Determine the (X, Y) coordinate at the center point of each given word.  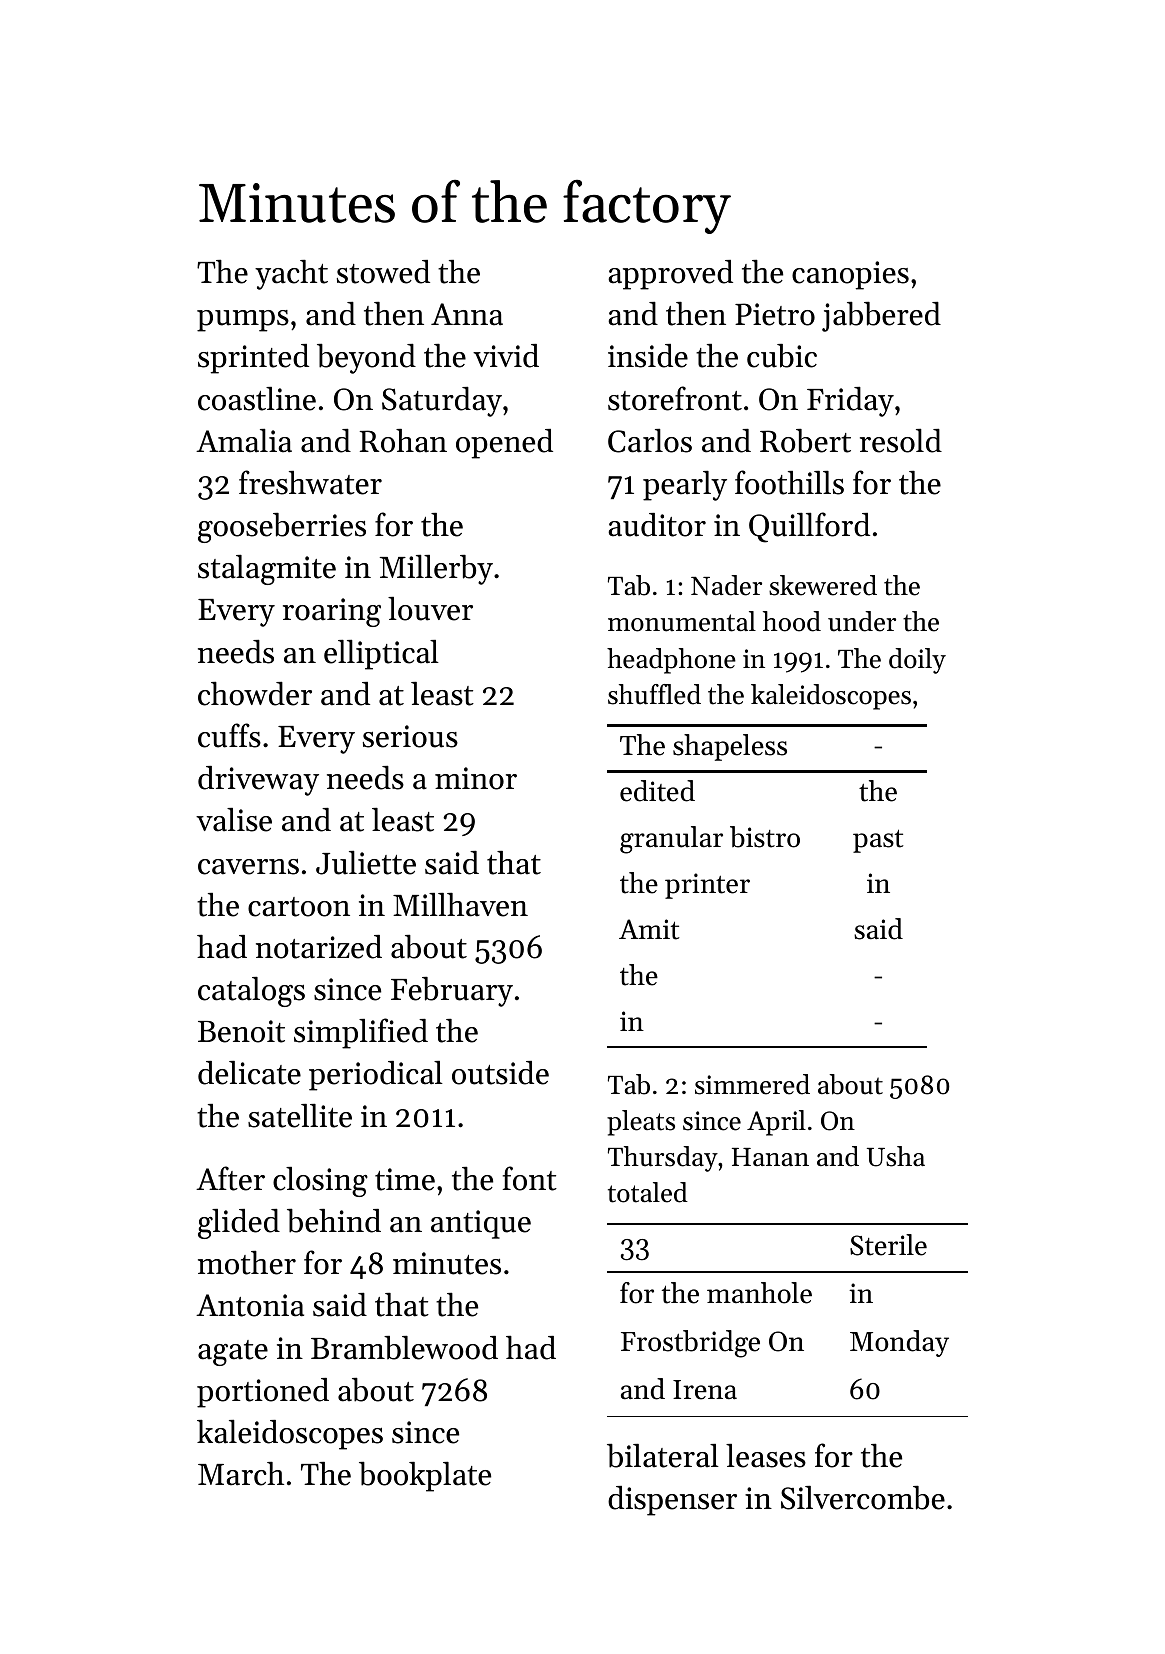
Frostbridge (690, 1344)
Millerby (436, 570)
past (878, 841)
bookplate (425, 1477)
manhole (759, 1293)
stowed (383, 272)
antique (481, 1224)
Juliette (366, 863)
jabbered (881, 317)
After (230, 1178)
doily (917, 661)
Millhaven (460, 905)
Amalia (244, 441)
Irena (705, 1390)
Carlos (650, 441)
